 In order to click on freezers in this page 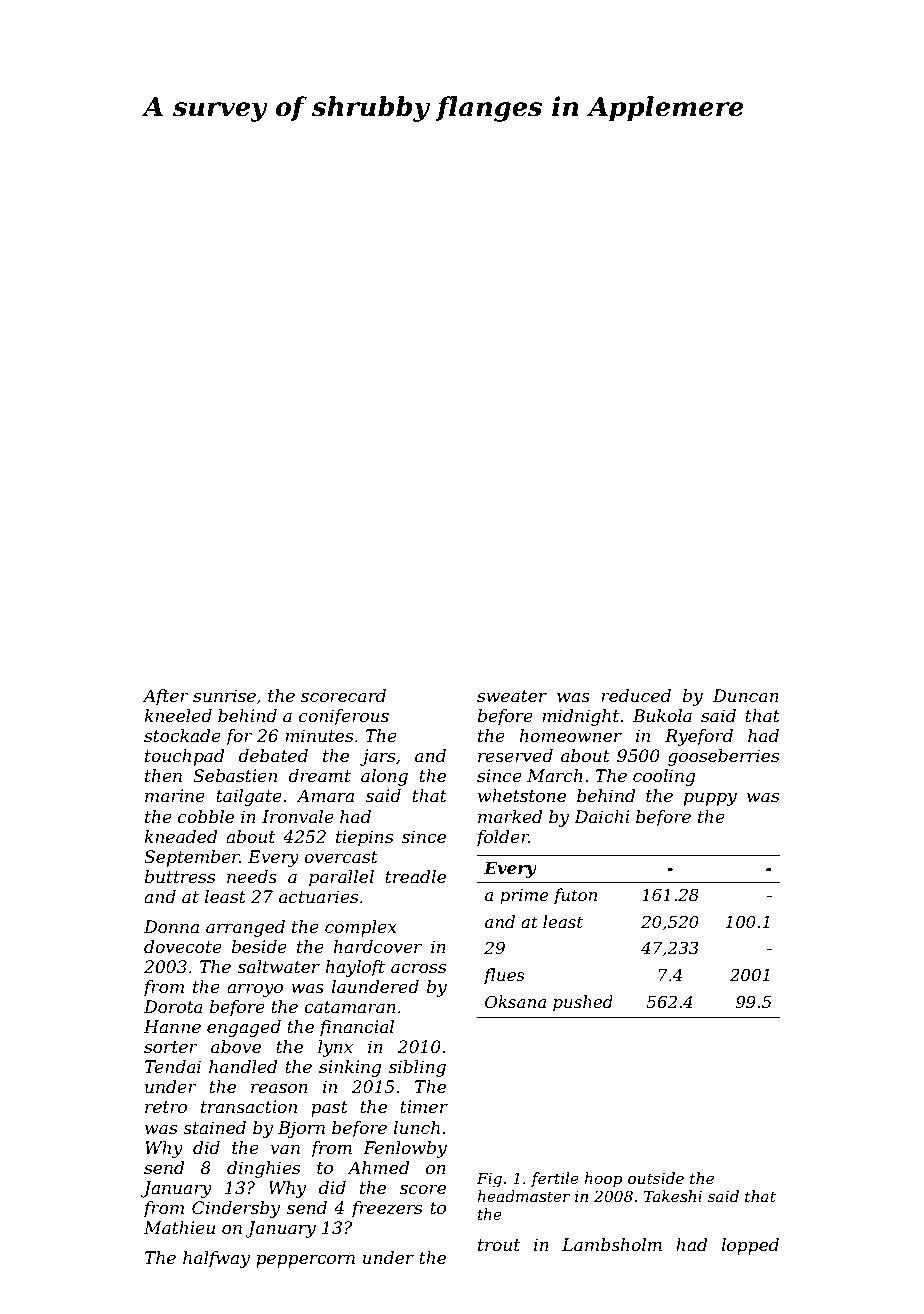, I will do `click(386, 1209)`.
